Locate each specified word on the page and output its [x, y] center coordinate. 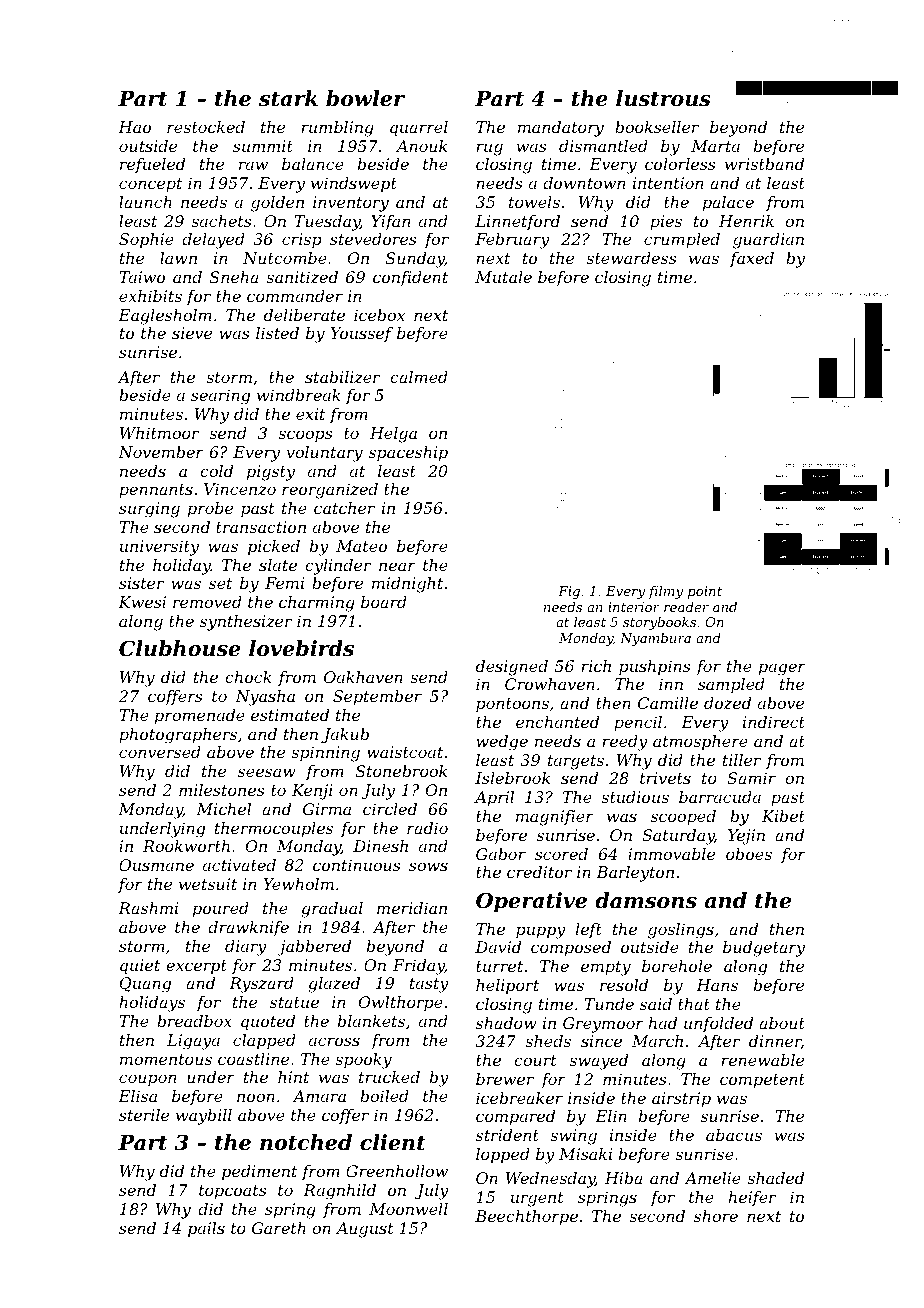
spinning [325, 754]
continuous [357, 865]
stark [288, 98]
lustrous [663, 98]
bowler [365, 98]
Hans [717, 985]
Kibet [783, 816]
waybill [204, 1117]
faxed [752, 259]
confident [410, 278]
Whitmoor [159, 433]
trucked [389, 1077]
